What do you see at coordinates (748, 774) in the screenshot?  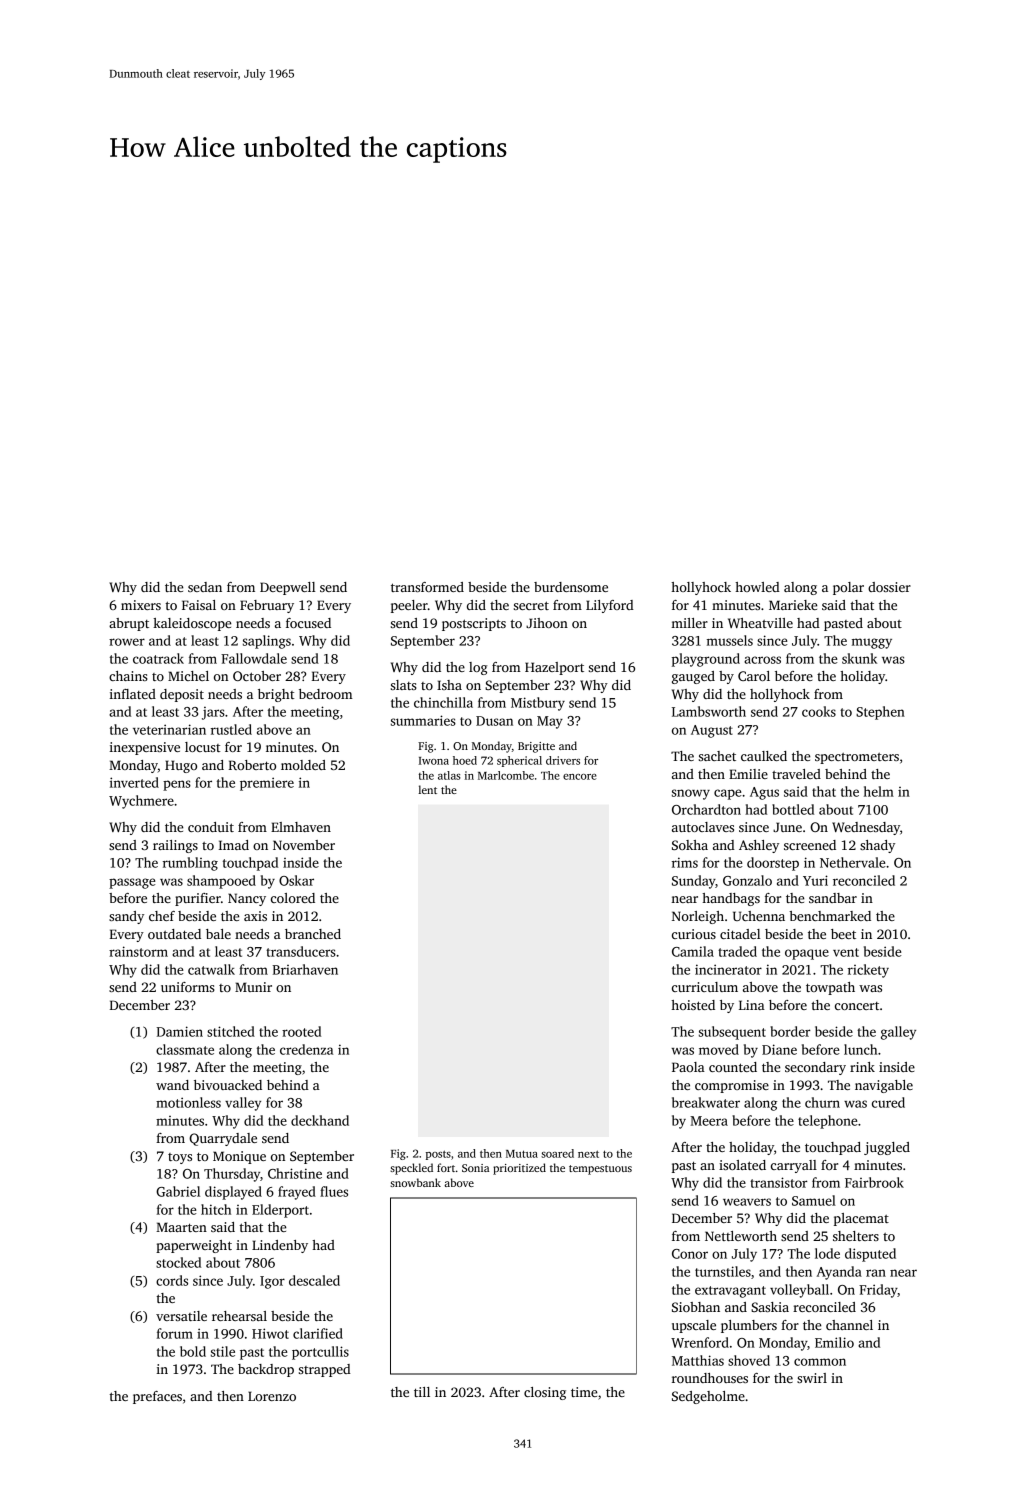 I see `Emilie` at bounding box center [748, 774].
